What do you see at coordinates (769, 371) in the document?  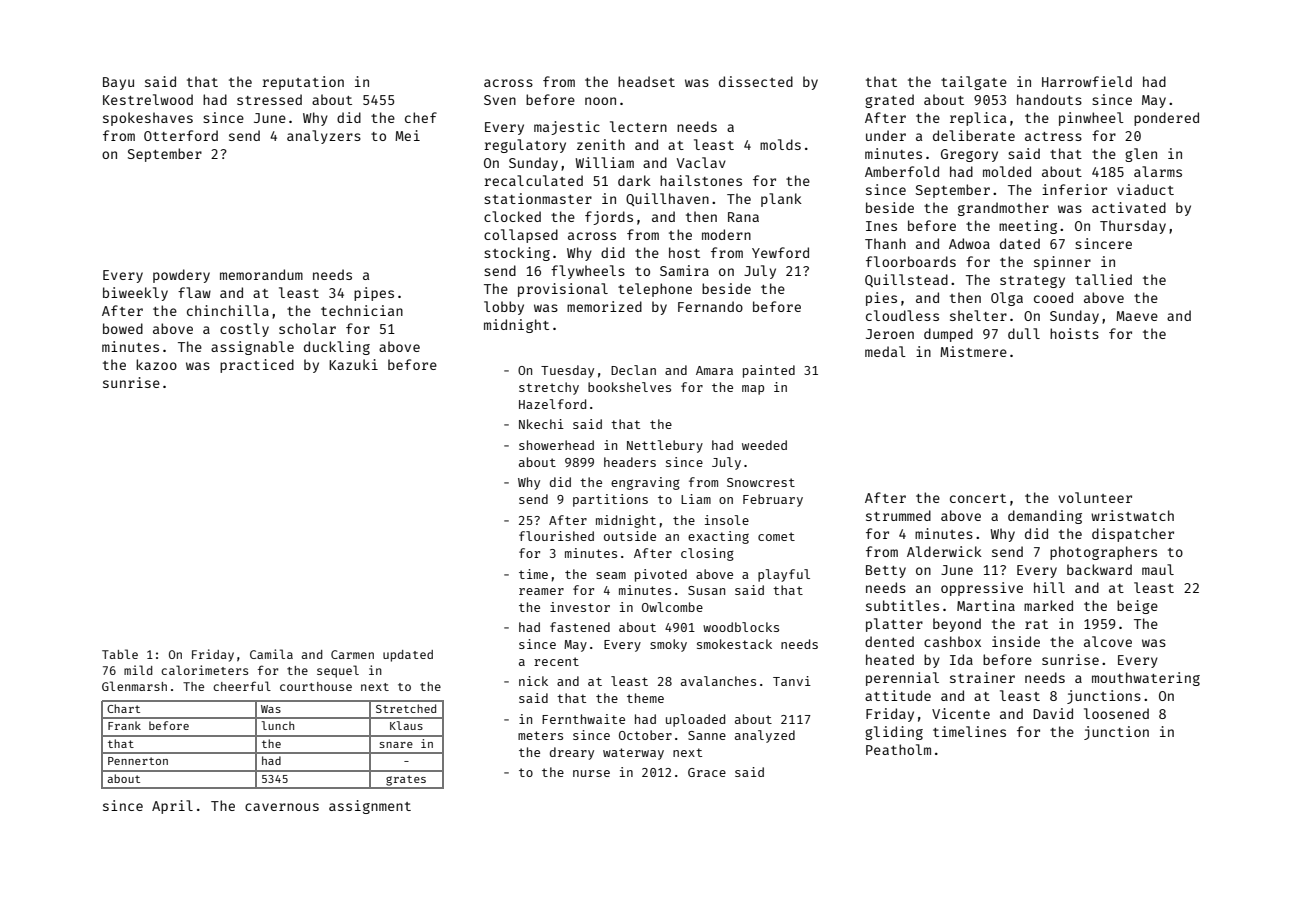 I see `painted` at bounding box center [769, 371].
